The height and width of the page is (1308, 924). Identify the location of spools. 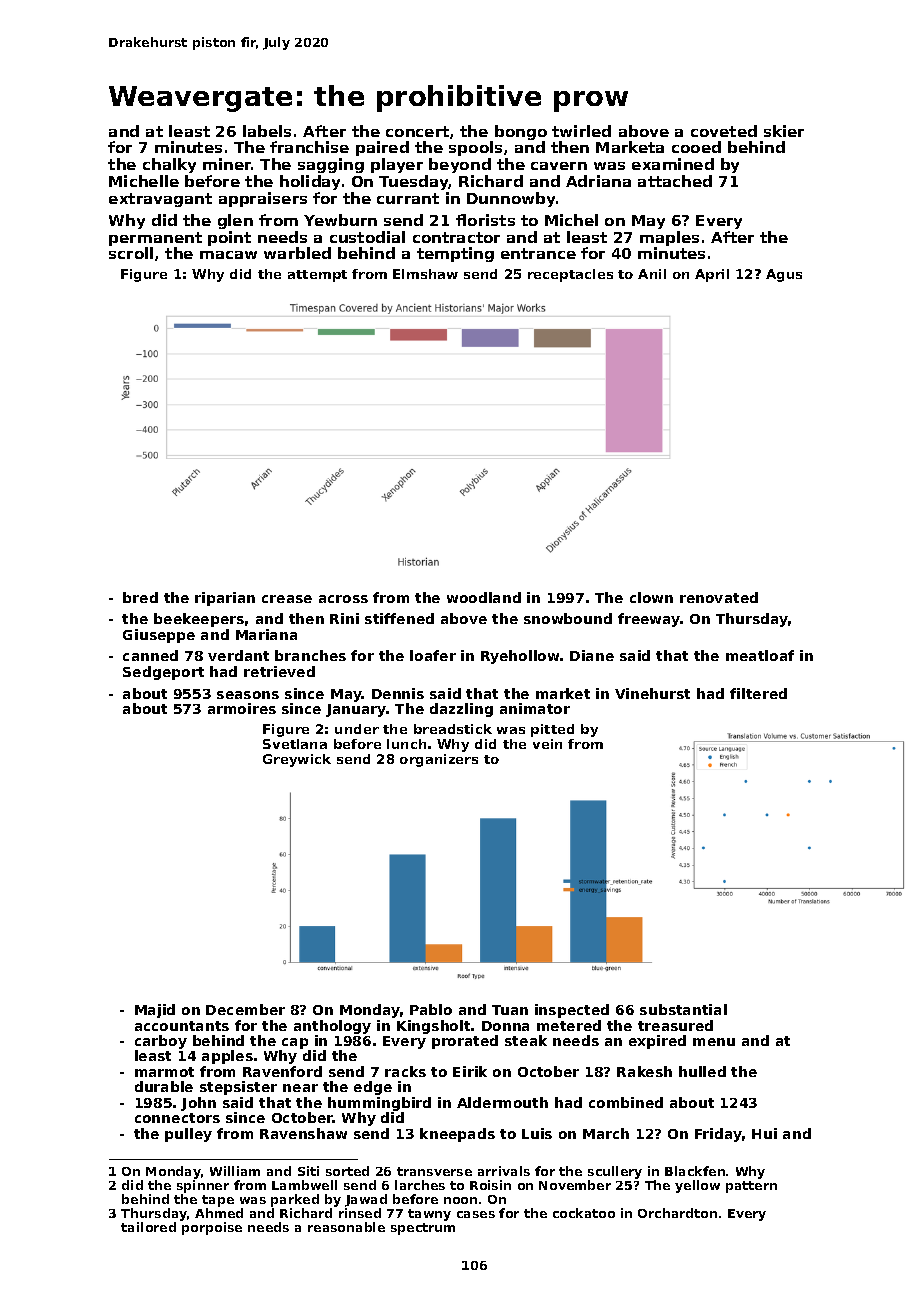
(475, 148).
